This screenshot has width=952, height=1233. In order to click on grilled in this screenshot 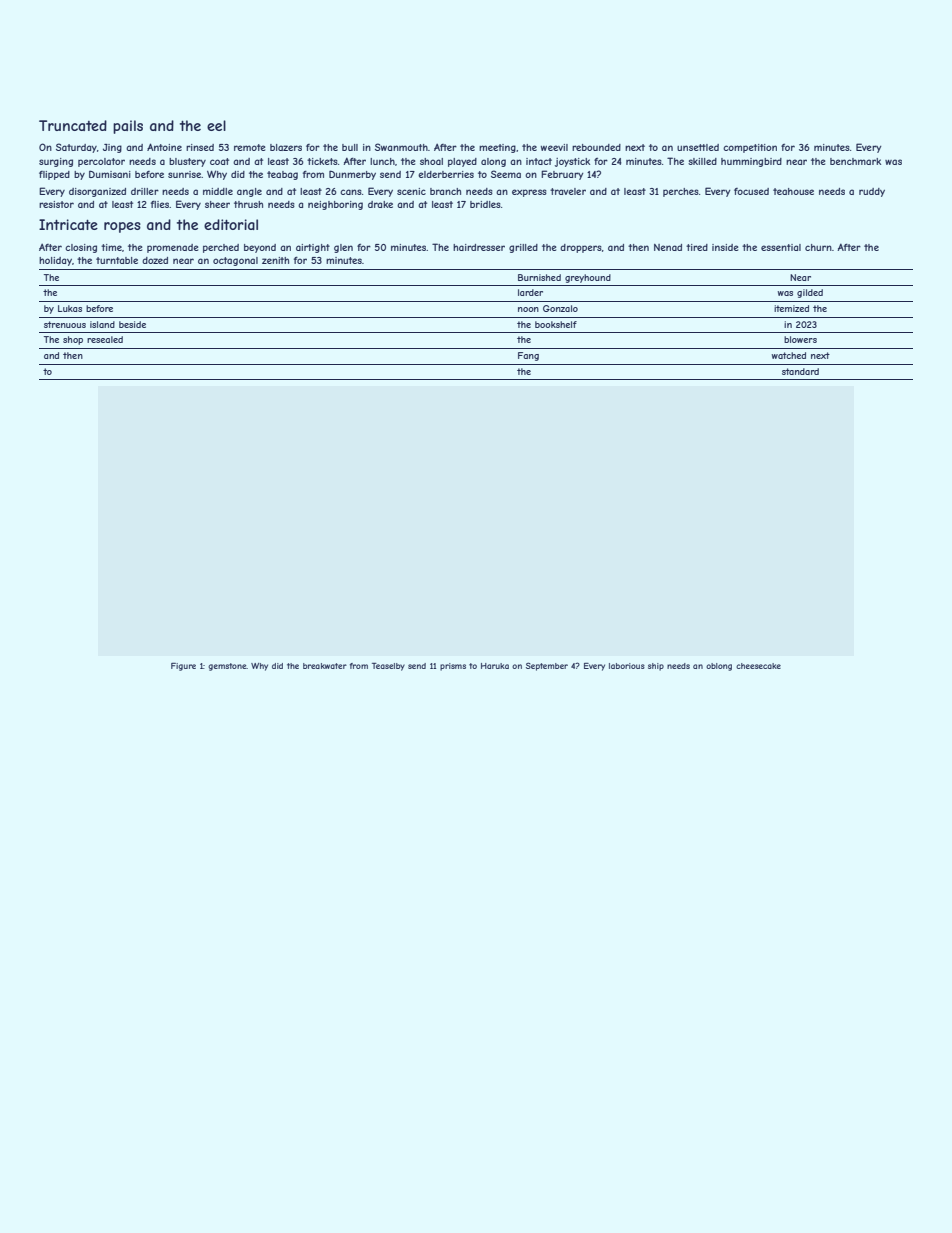, I will do `click(523, 248)`.
